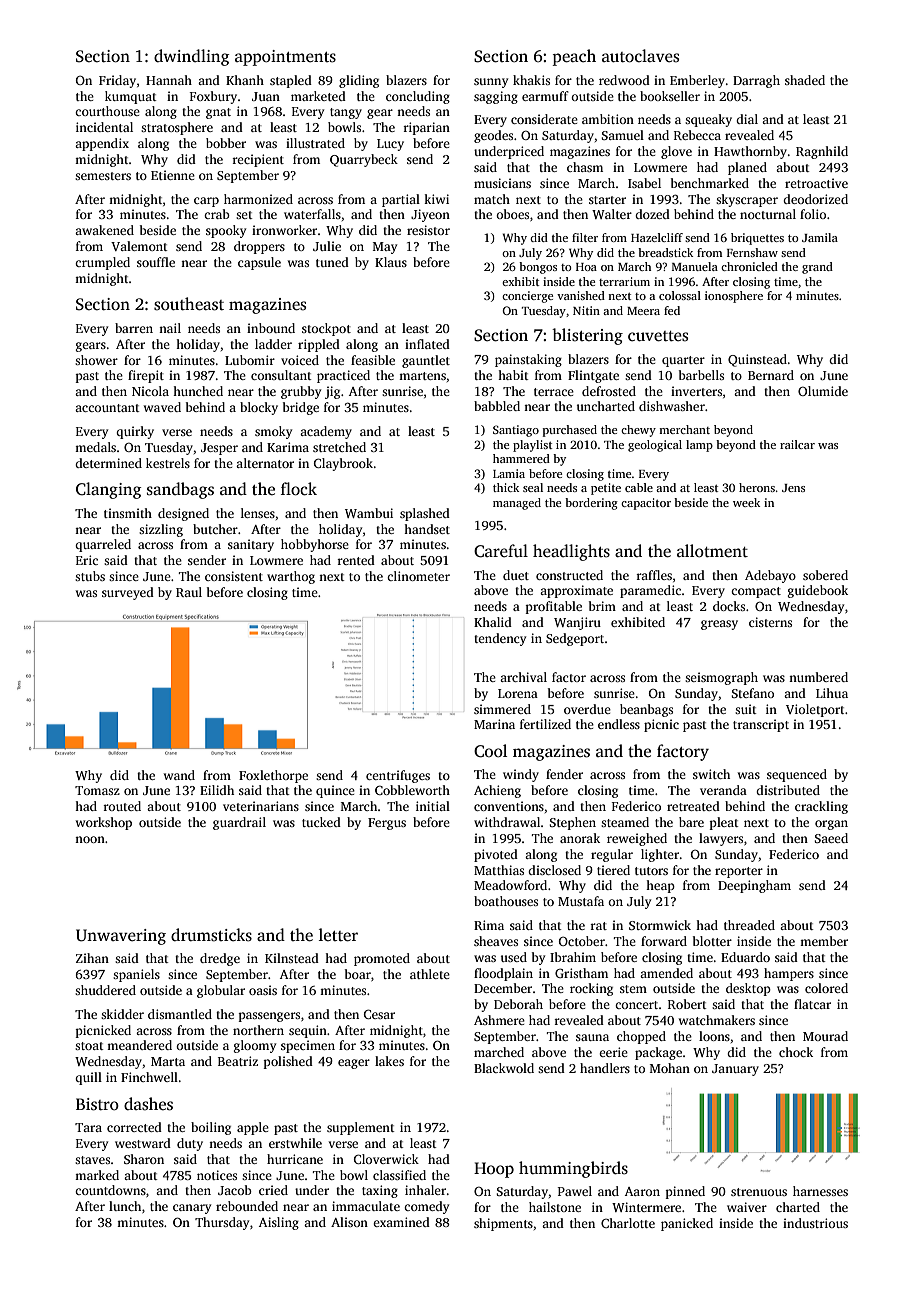  I want to click on kumquat, so click(131, 97).
